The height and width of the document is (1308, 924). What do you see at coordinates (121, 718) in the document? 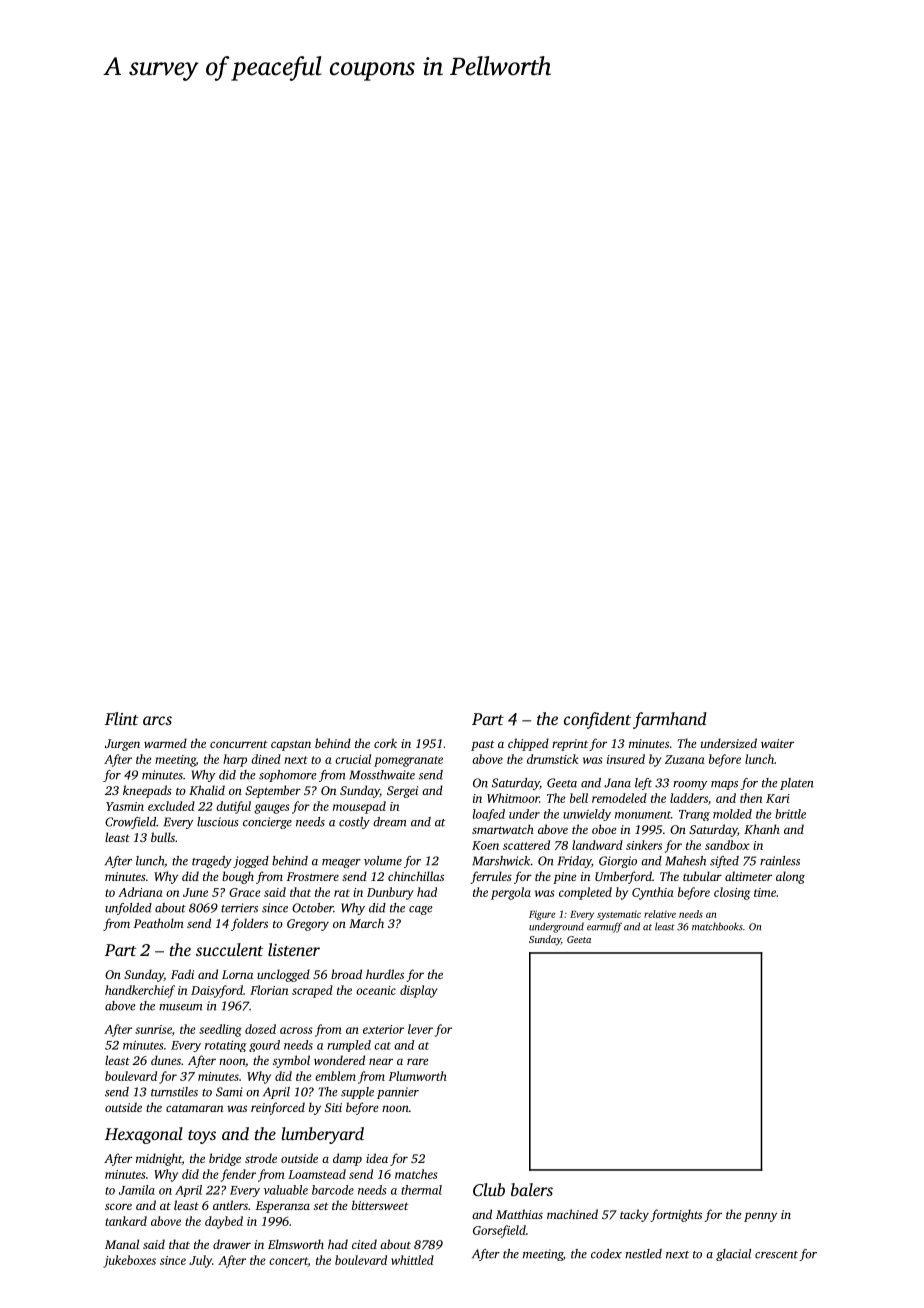
I see `Flint` at bounding box center [121, 718].
